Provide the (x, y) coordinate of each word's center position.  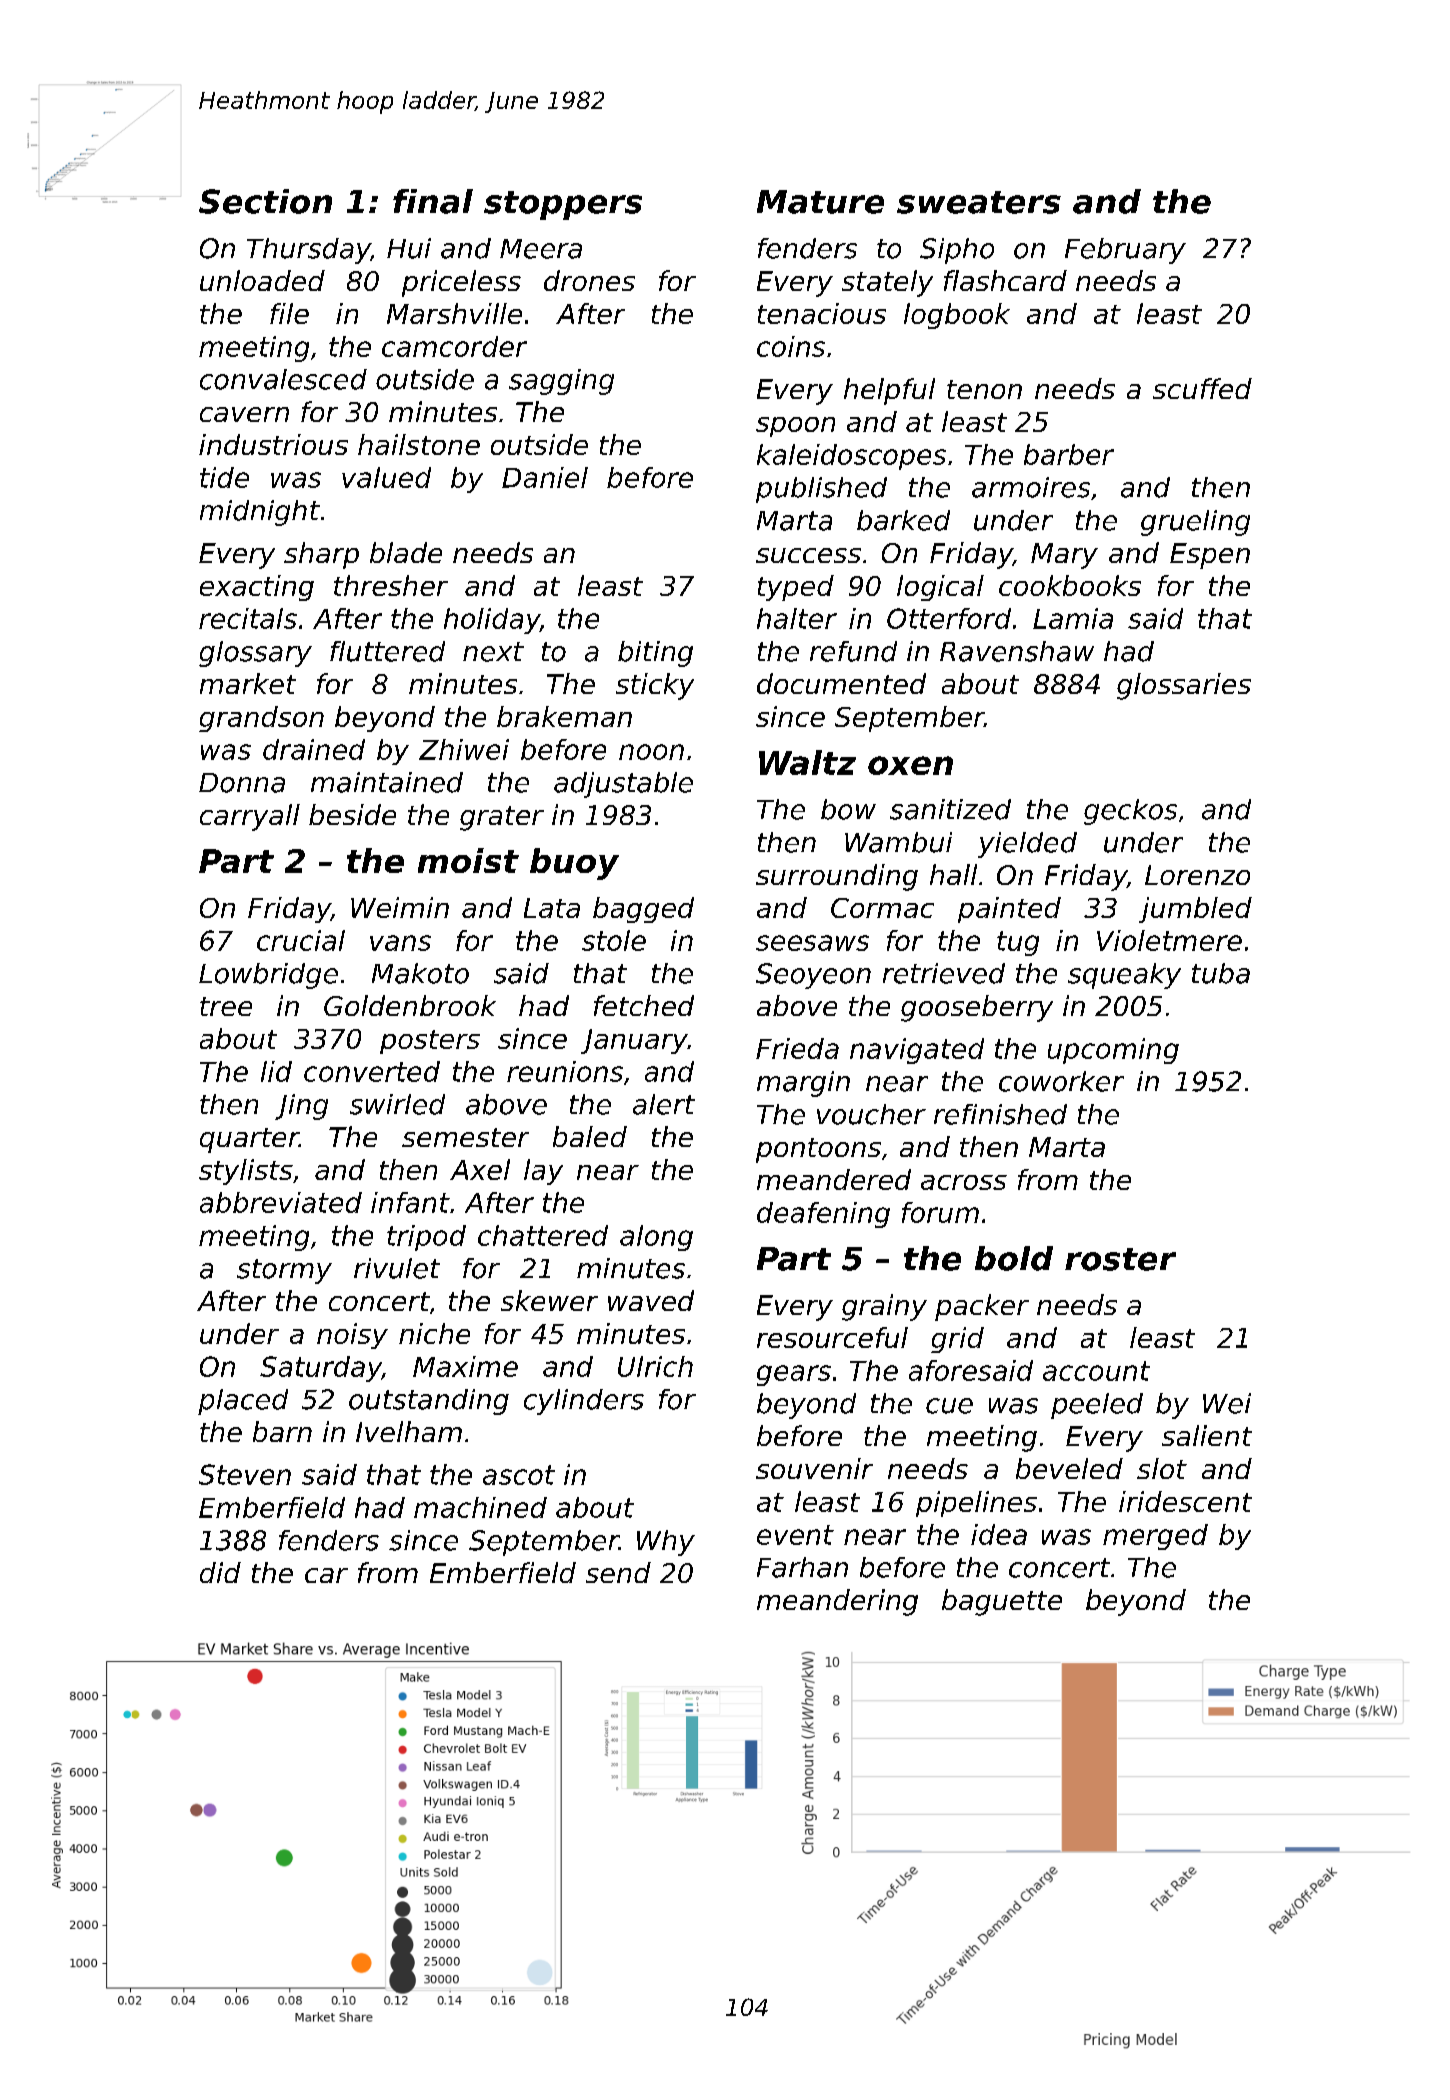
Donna (242, 783)
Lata (552, 908)
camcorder (454, 346)
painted (1009, 910)
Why (666, 1543)
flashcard (1005, 280)
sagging (561, 382)
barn (282, 1431)
